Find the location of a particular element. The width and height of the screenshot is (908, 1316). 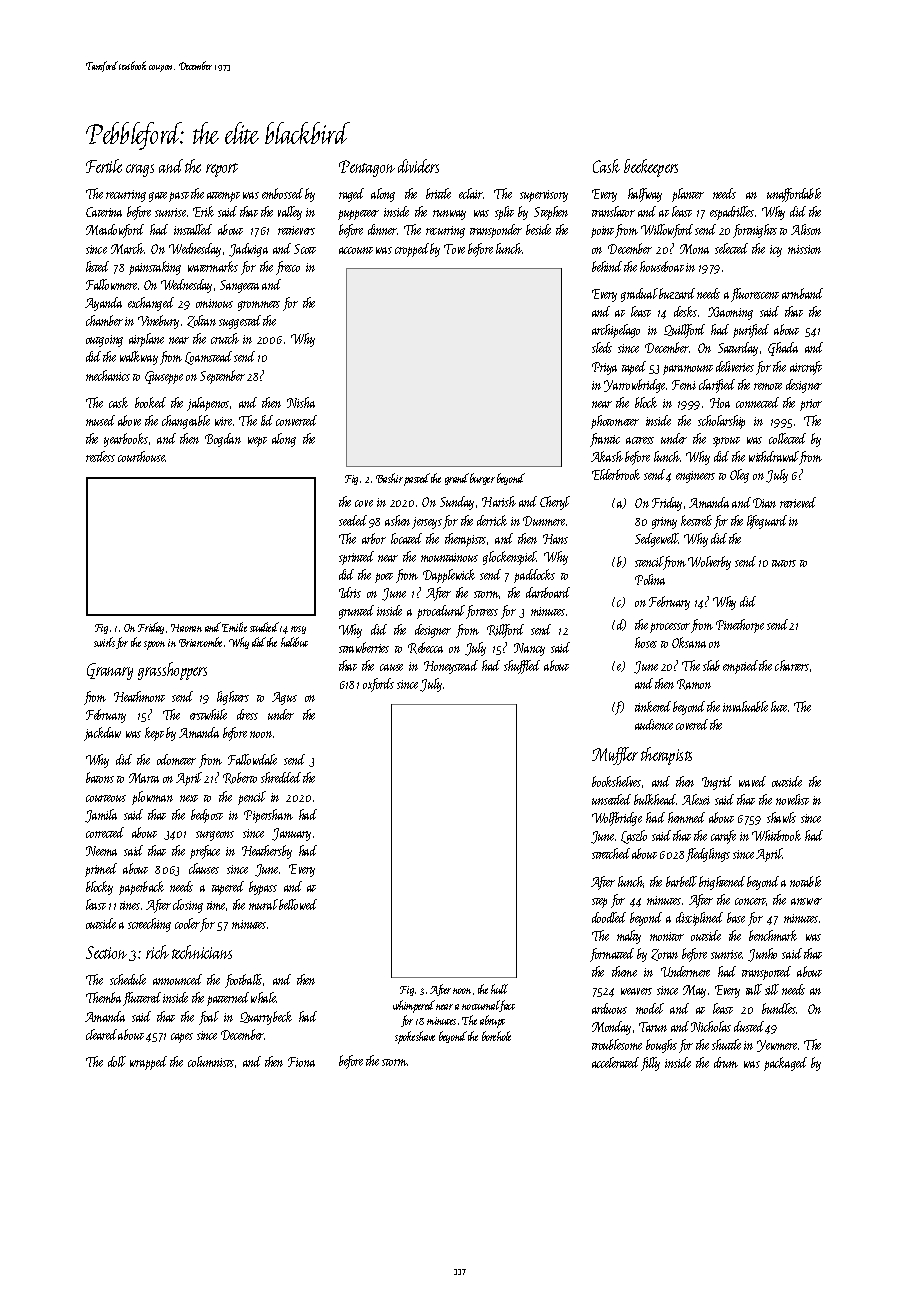

gate is located at coordinates (158, 197).
